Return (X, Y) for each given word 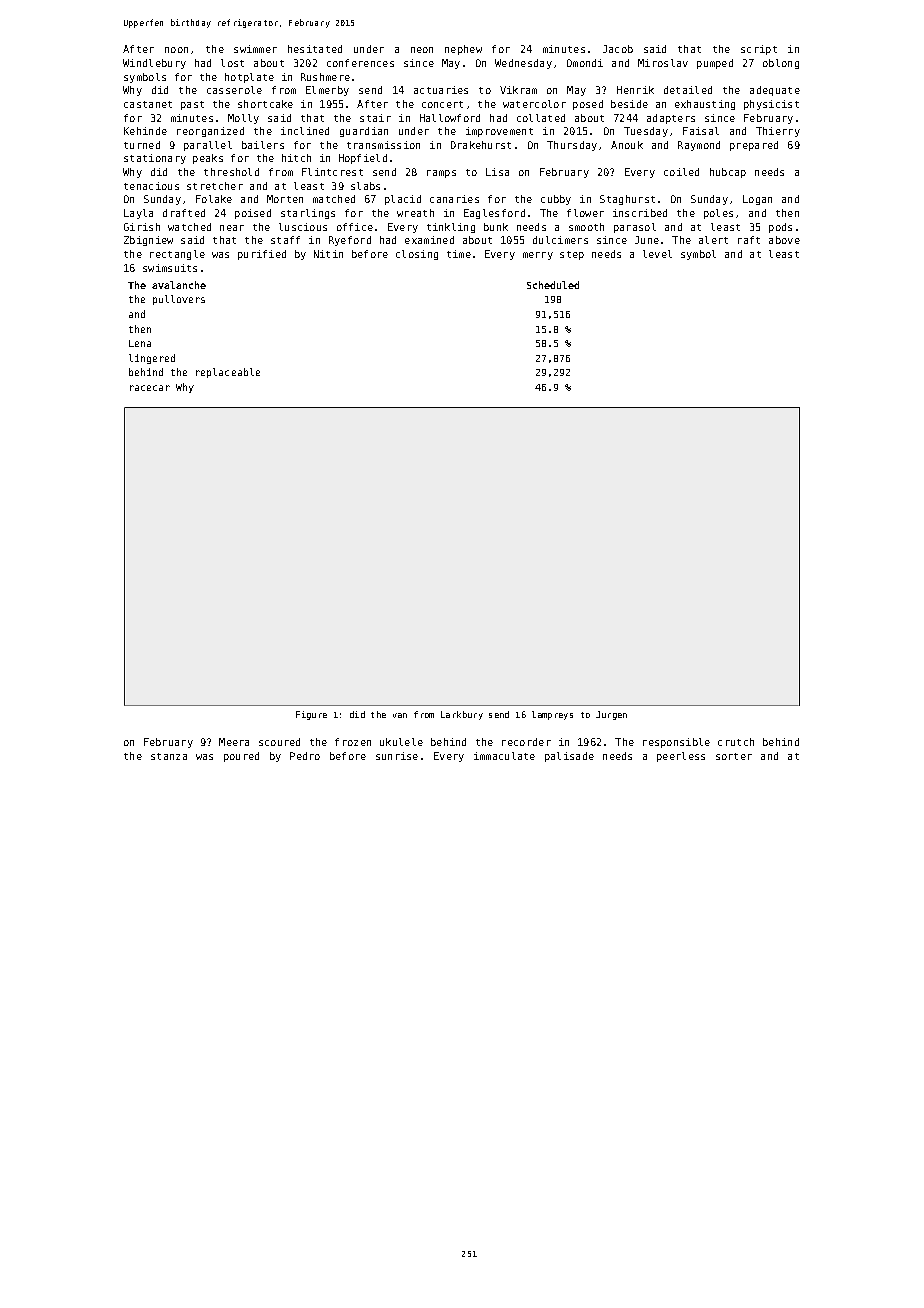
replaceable (228, 373)
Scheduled (553, 285)
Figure (311, 715)
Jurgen (611, 715)
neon (422, 50)
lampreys (552, 715)
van (400, 715)
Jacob (618, 49)
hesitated (315, 49)
